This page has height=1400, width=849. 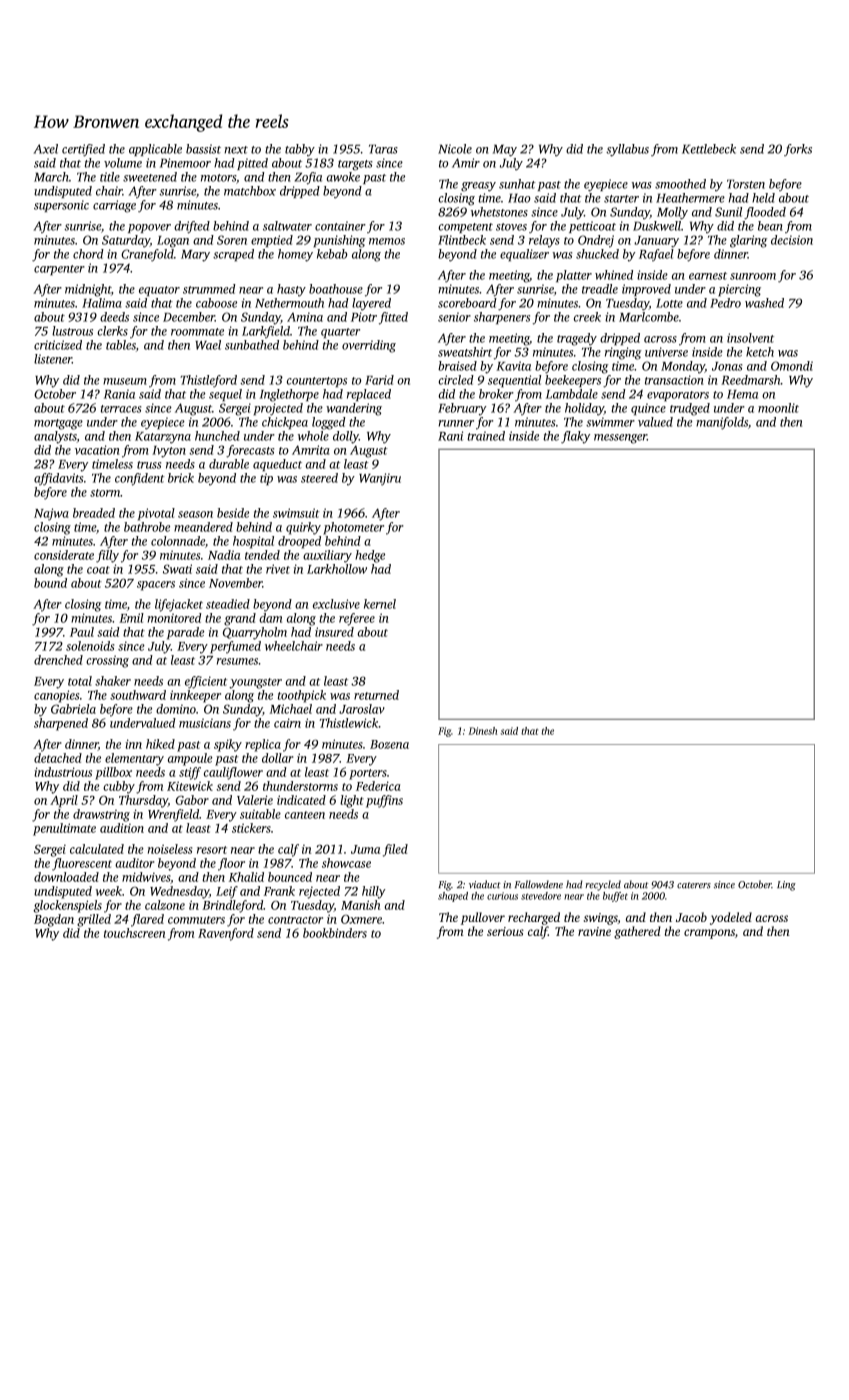 What do you see at coordinates (228, 745) in the page?
I see `spiky` at bounding box center [228, 745].
